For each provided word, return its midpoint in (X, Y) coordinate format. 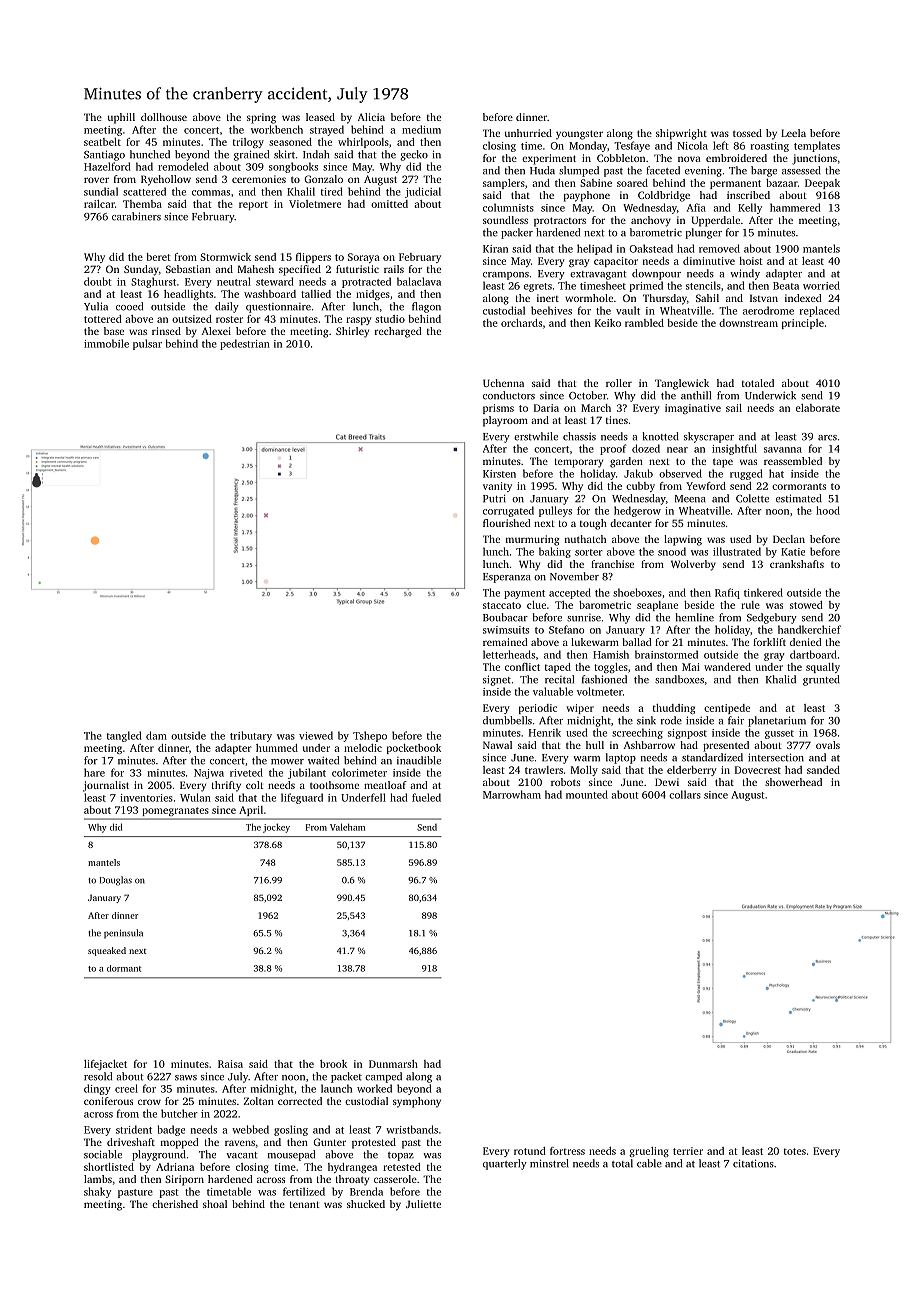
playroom (505, 421)
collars (685, 794)
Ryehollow (166, 180)
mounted (587, 794)
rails (394, 269)
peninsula (123, 934)
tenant (305, 1204)
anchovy (651, 221)
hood (828, 510)
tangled (124, 736)
